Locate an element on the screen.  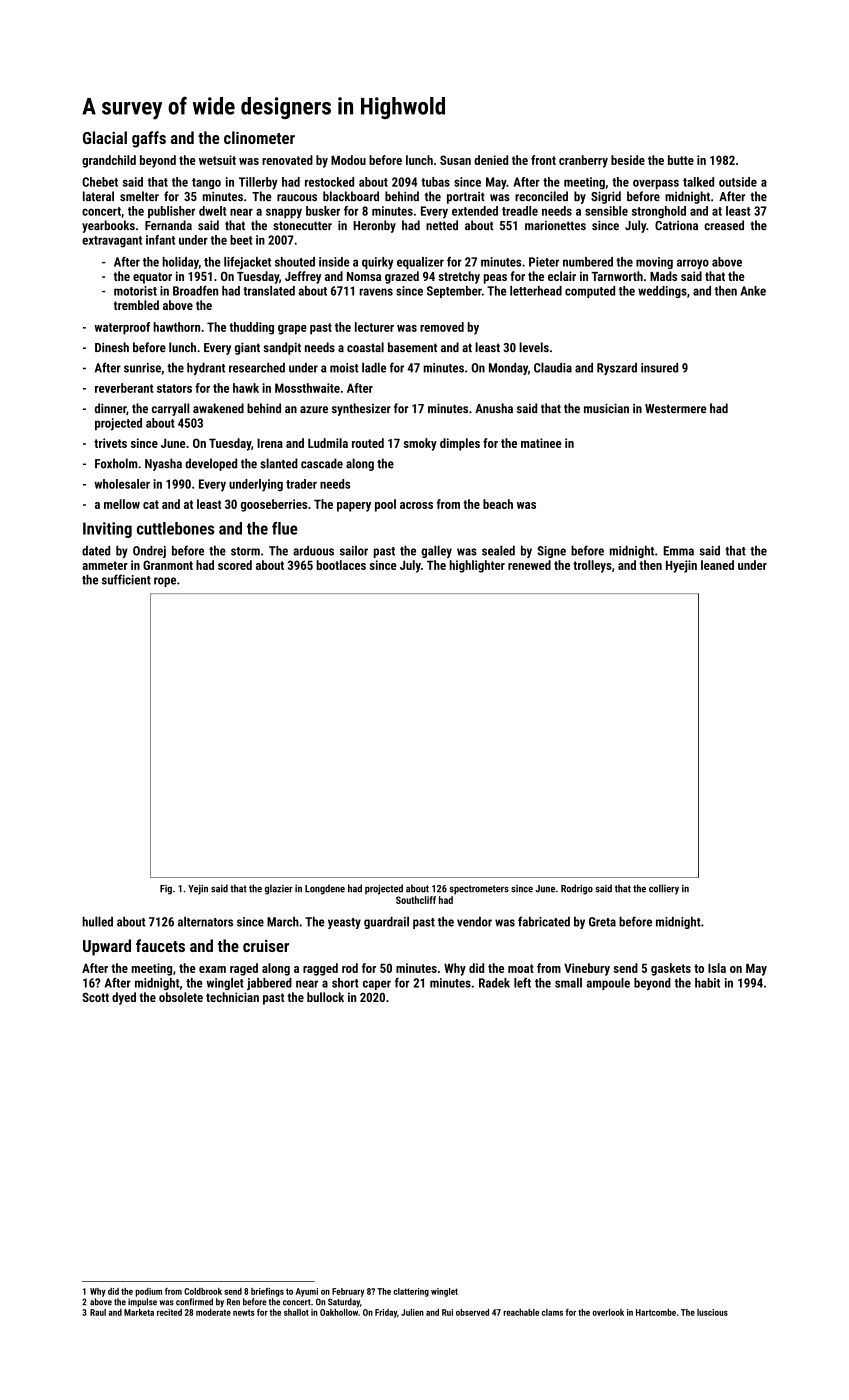
Isla is located at coordinates (717, 968).
